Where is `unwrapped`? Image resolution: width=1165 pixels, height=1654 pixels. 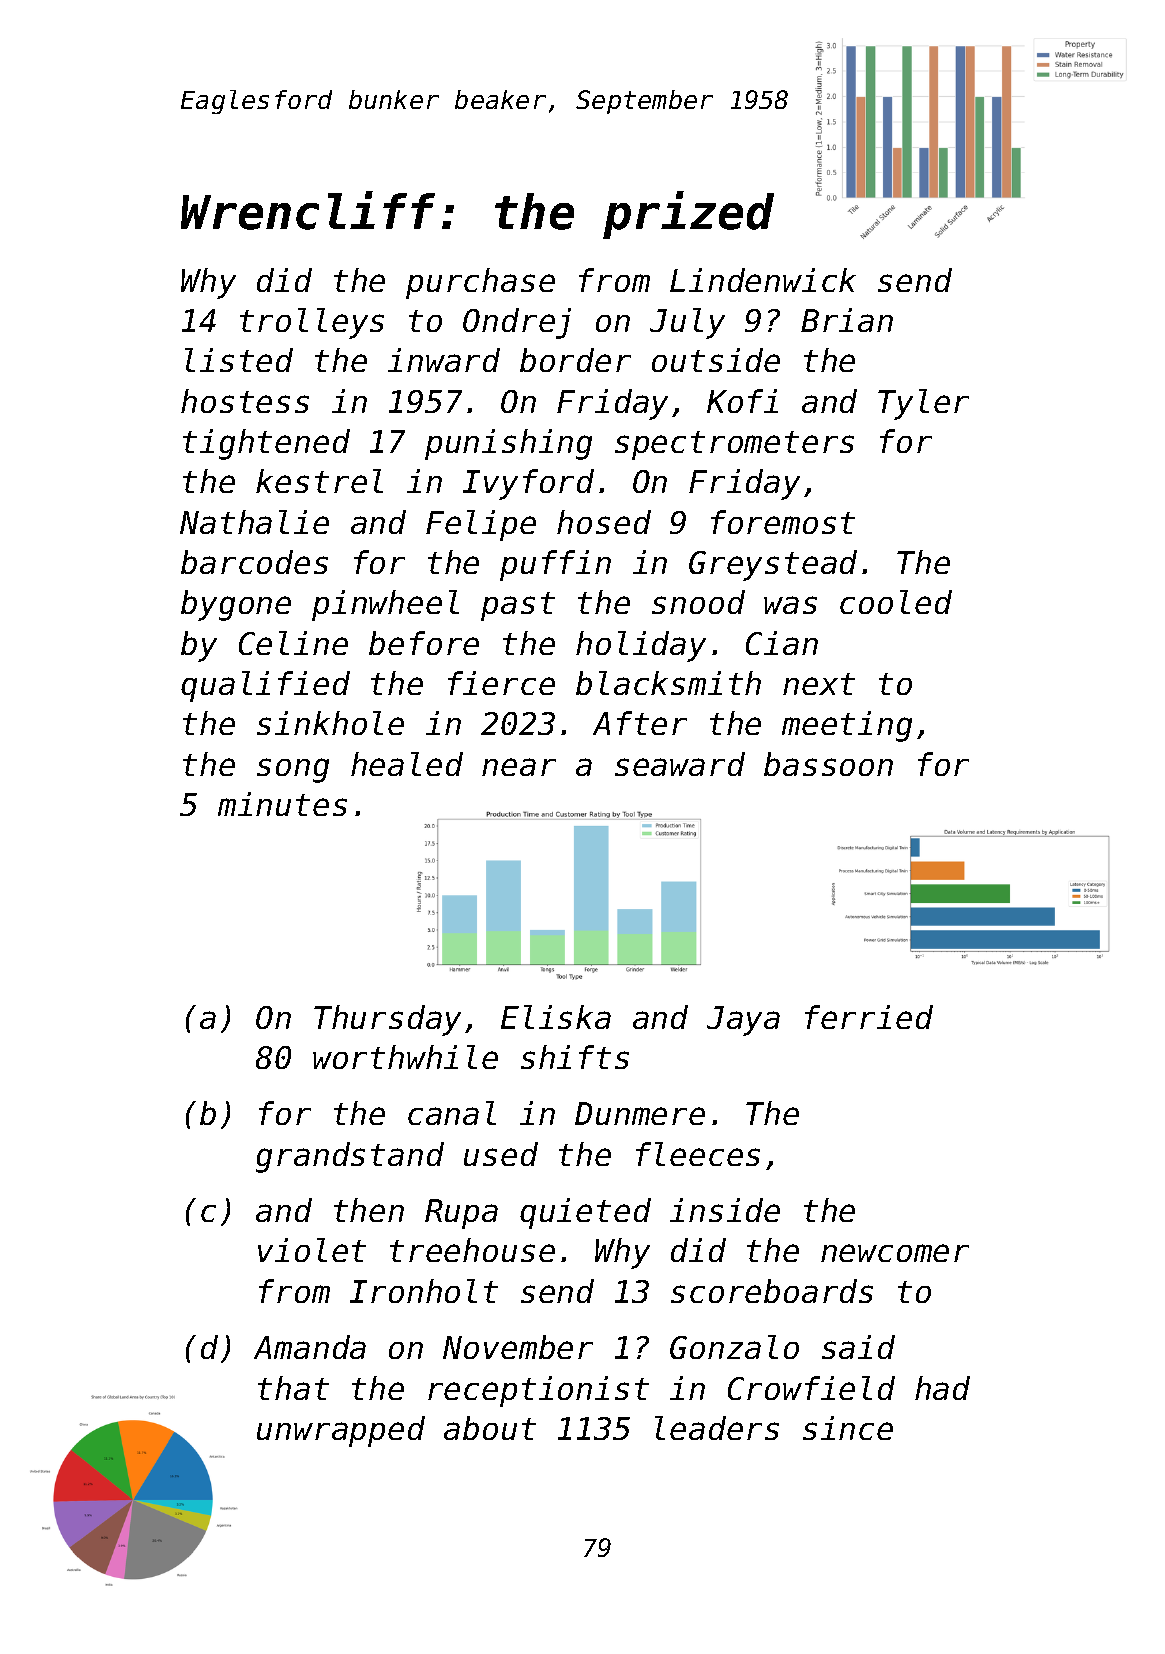
unwrapped is located at coordinates (341, 1431).
